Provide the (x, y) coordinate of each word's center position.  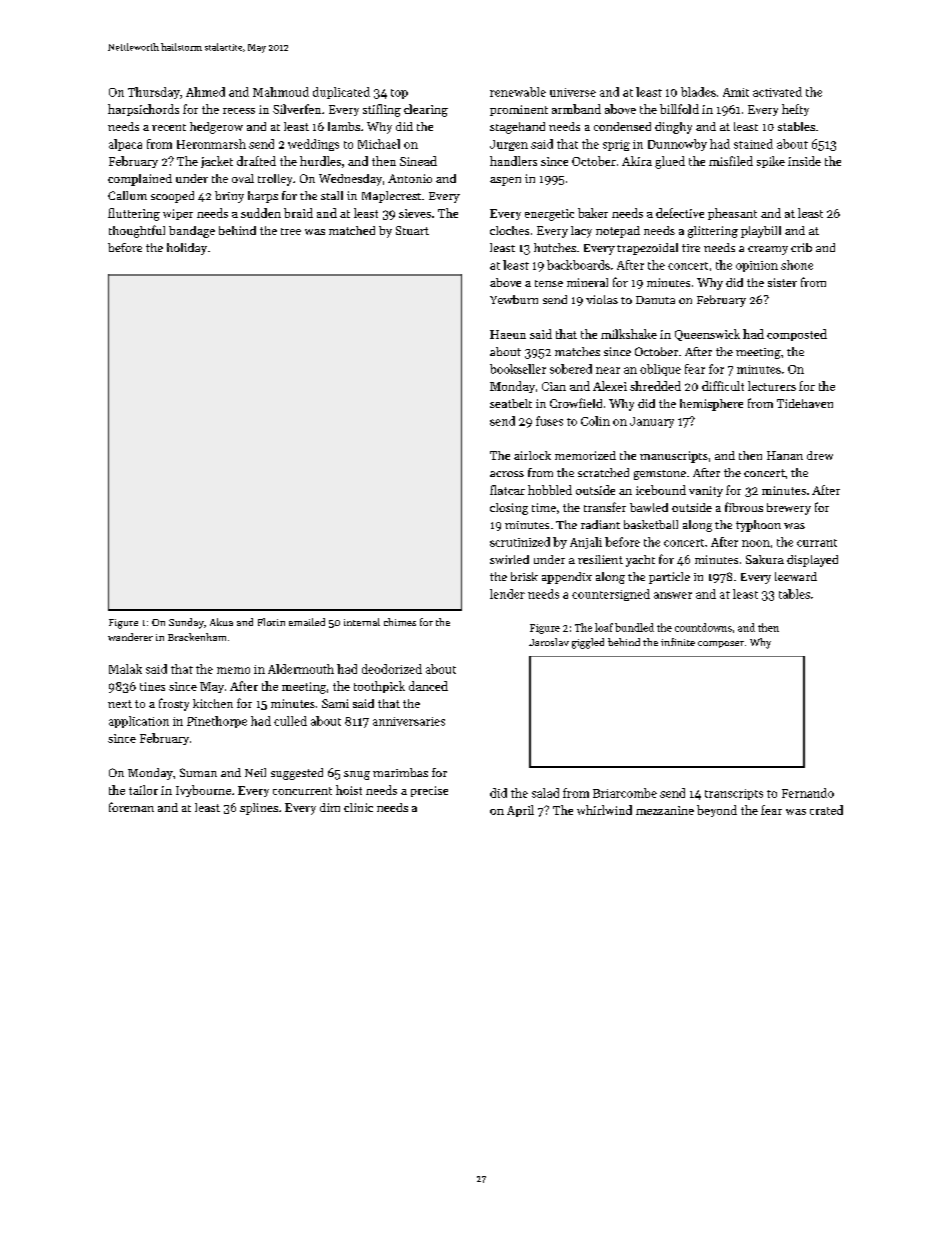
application (139, 722)
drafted (256, 161)
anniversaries (409, 721)
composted (797, 335)
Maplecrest (391, 197)
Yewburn (514, 299)
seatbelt (511, 403)
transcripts (734, 794)
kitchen (213, 703)
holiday (187, 249)
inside (804, 161)
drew (820, 455)
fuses (549, 421)
